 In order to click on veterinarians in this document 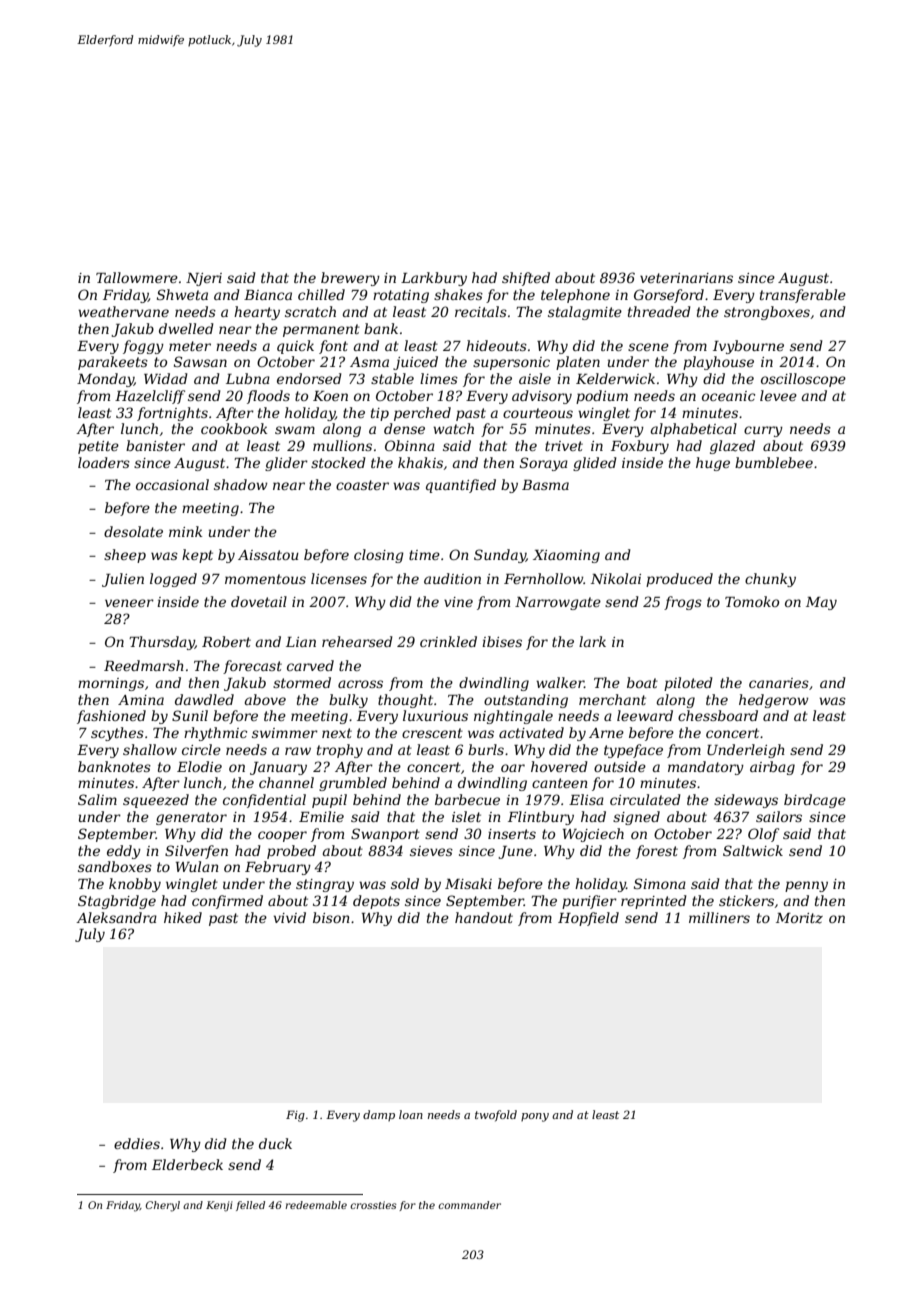, I will do `click(686, 278)`.
